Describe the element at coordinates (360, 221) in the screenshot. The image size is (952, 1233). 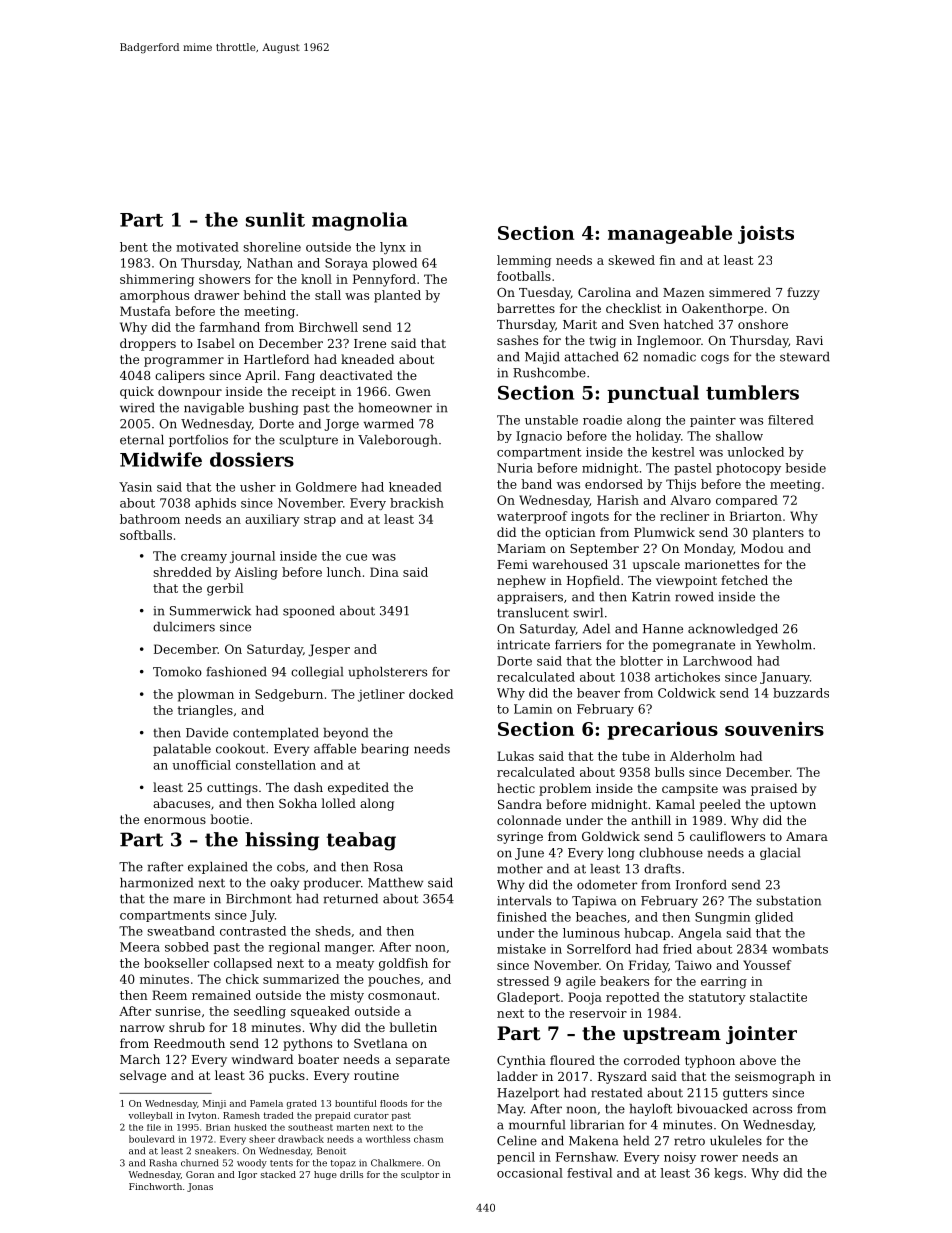
I see `magnolia` at that location.
